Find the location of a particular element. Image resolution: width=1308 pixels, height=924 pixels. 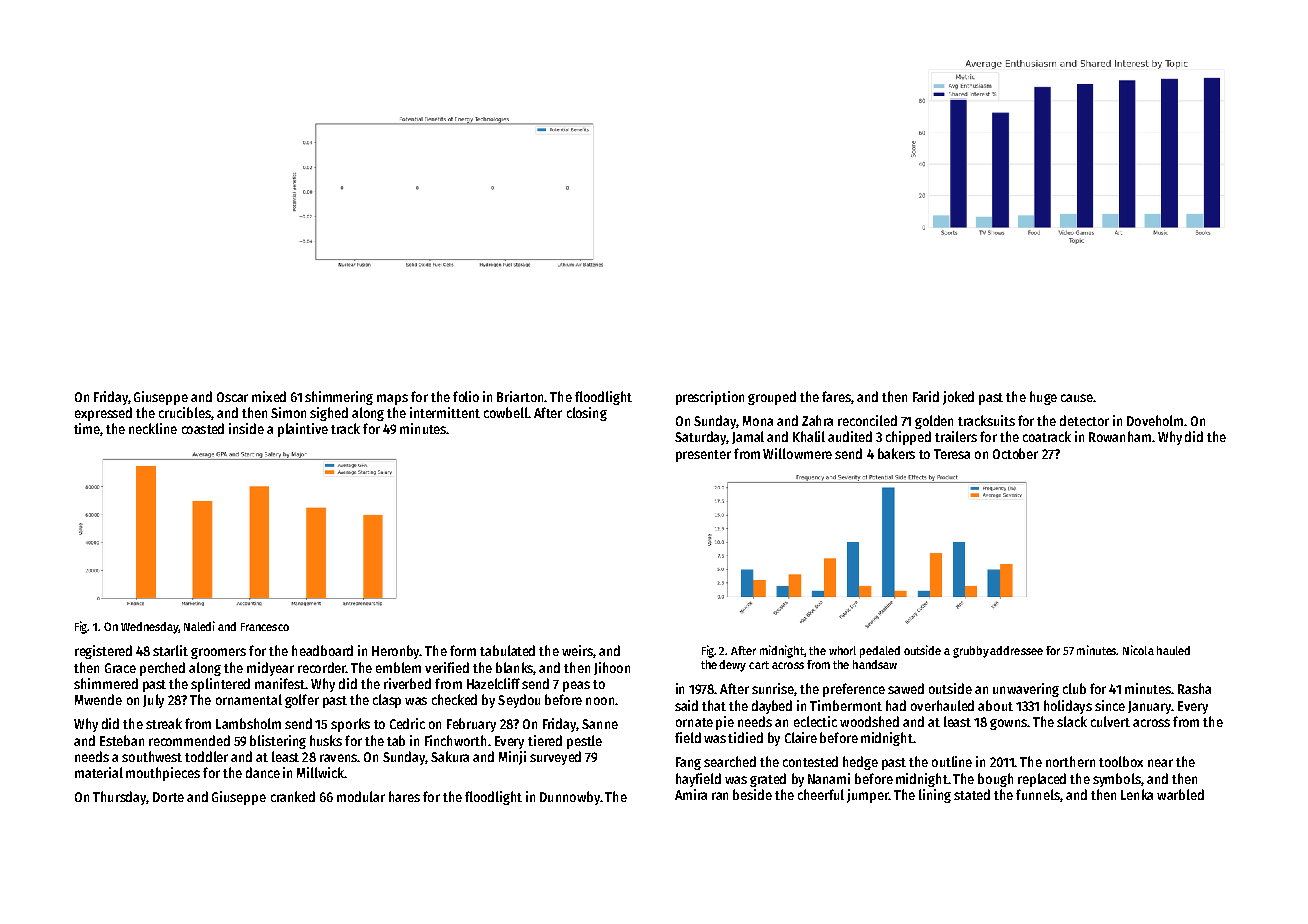

Francesco is located at coordinates (265, 627).
